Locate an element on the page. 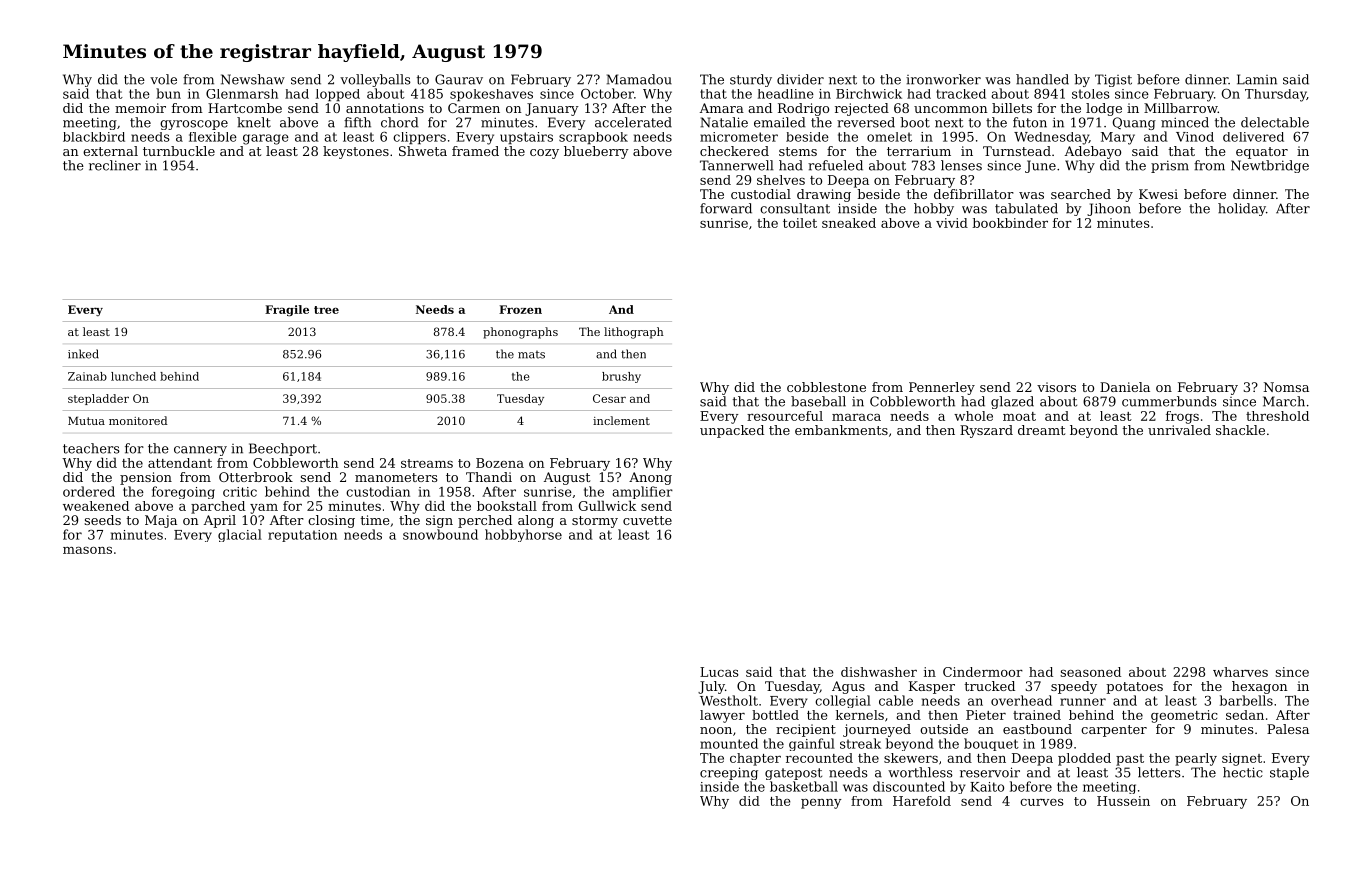 The height and width of the document is (887, 1372). Frozen is located at coordinates (520, 309).
